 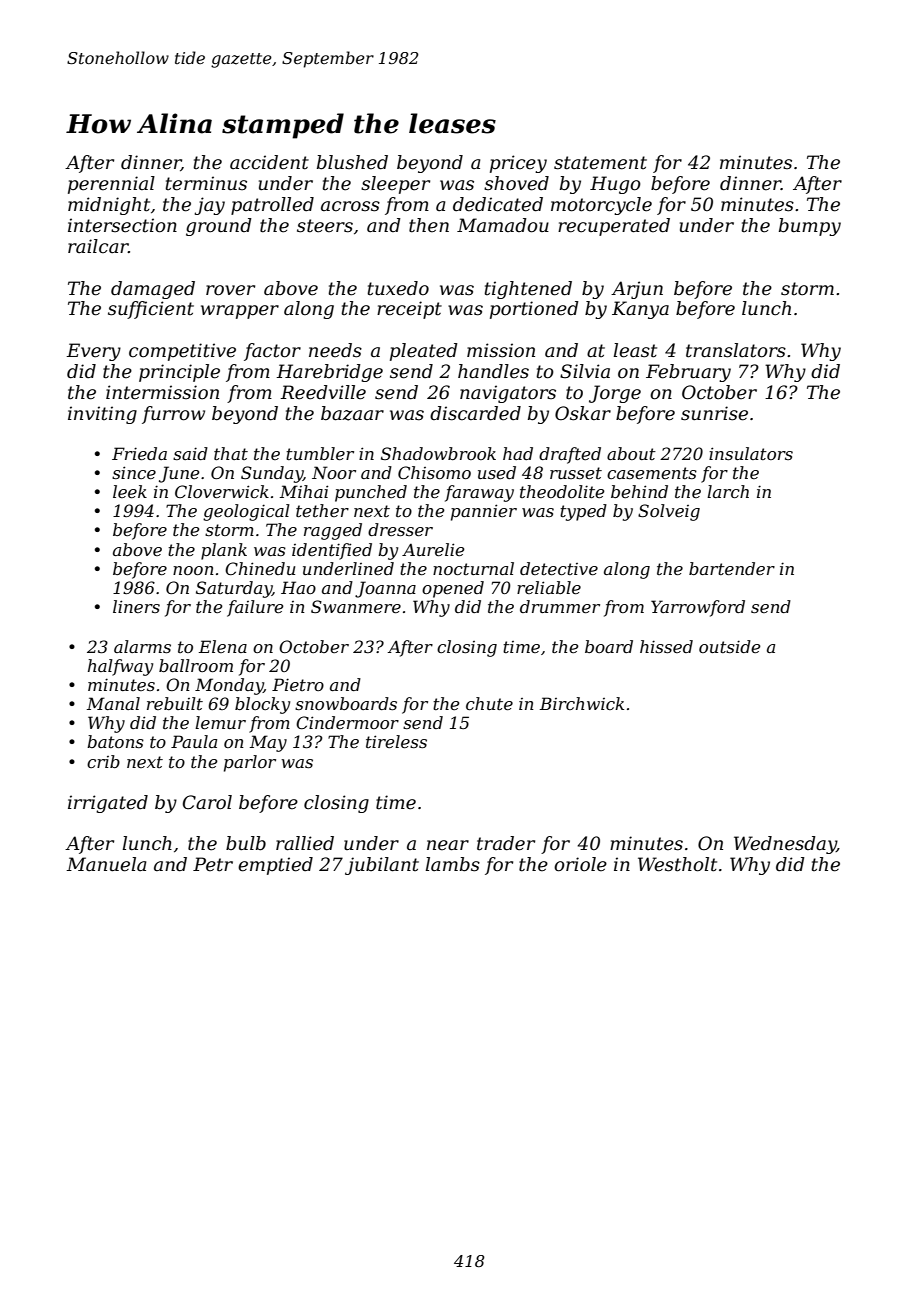 I want to click on steers, so click(x=325, y=226).
